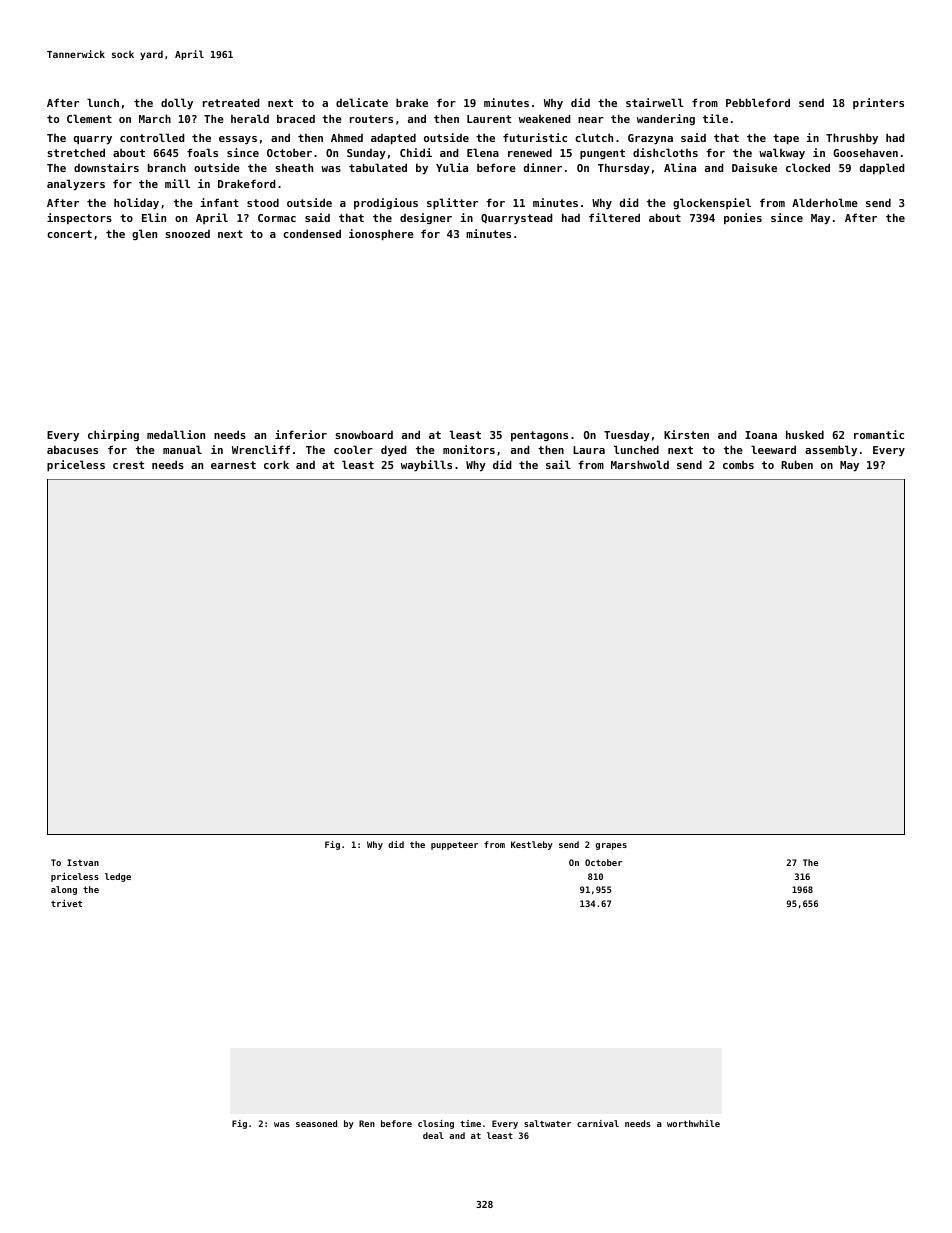  What do you see at coordinates (532, 845) in the screenshot?
I see `Kestleby` at bounding box center [532, 845].
